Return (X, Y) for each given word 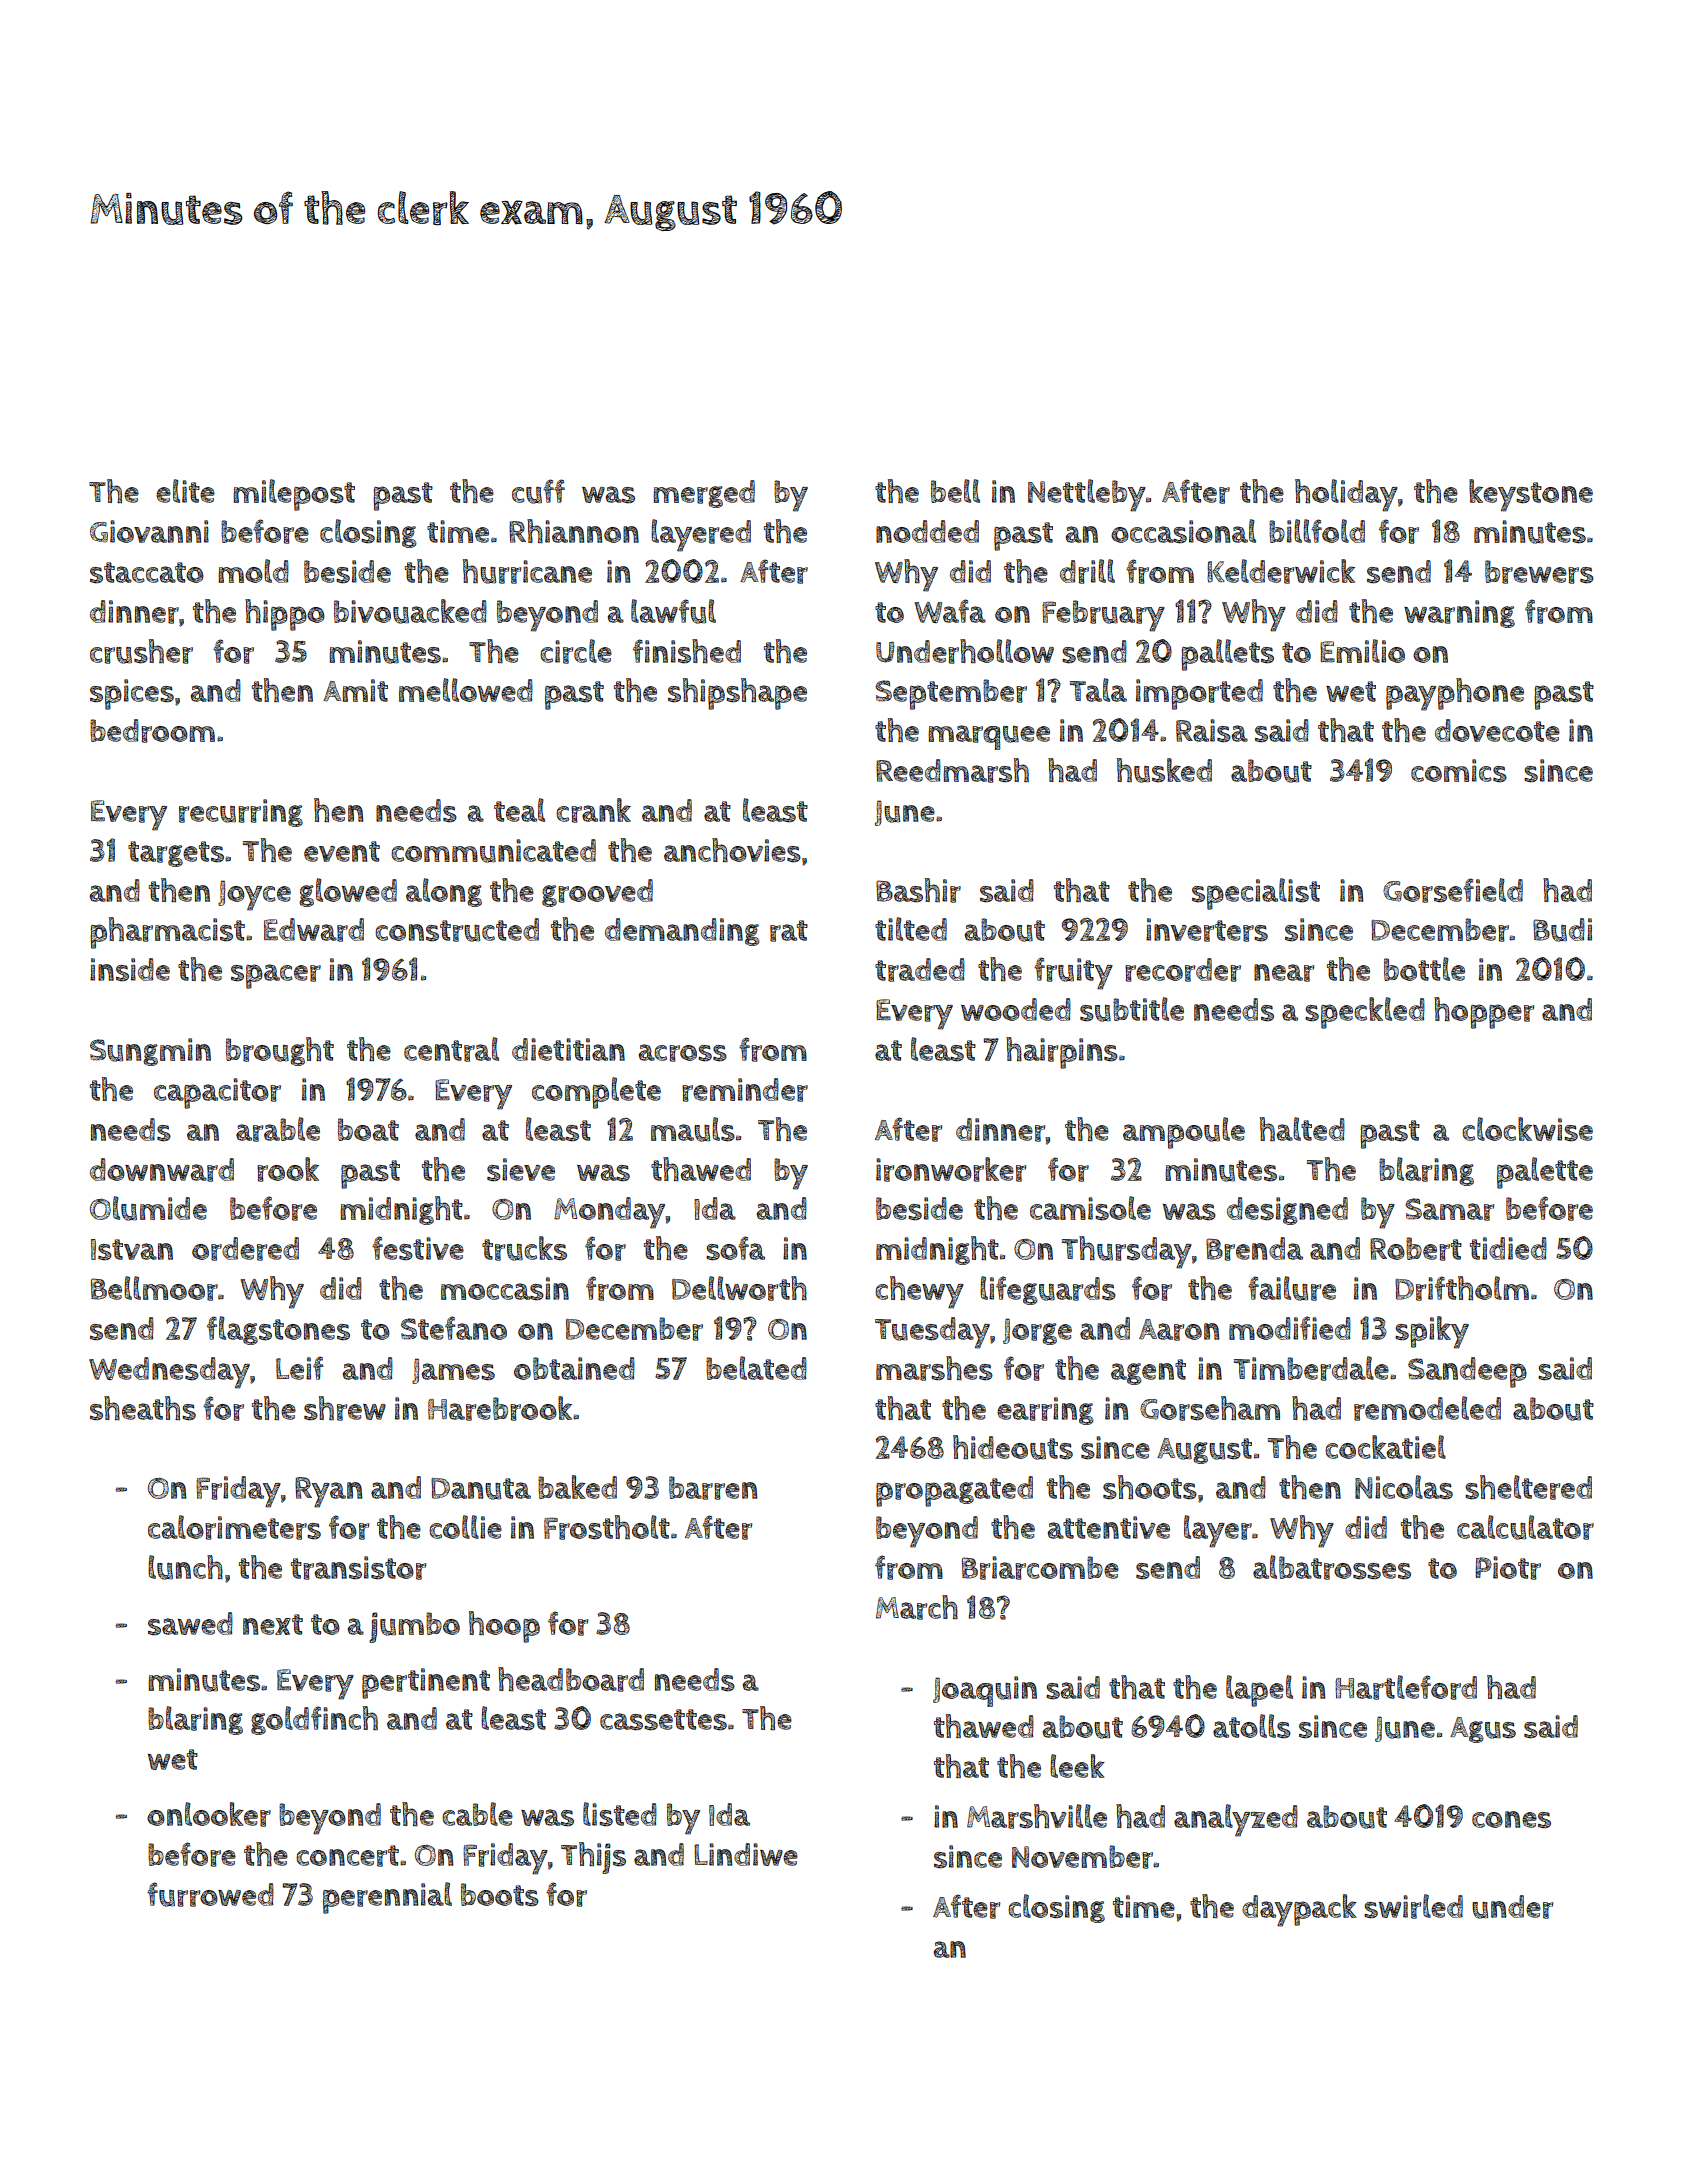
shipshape (737, 694)
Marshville (1037, 1816)
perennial (387, 1898)
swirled (1413, 1906)
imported (1199, 694)
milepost (294, 495)
